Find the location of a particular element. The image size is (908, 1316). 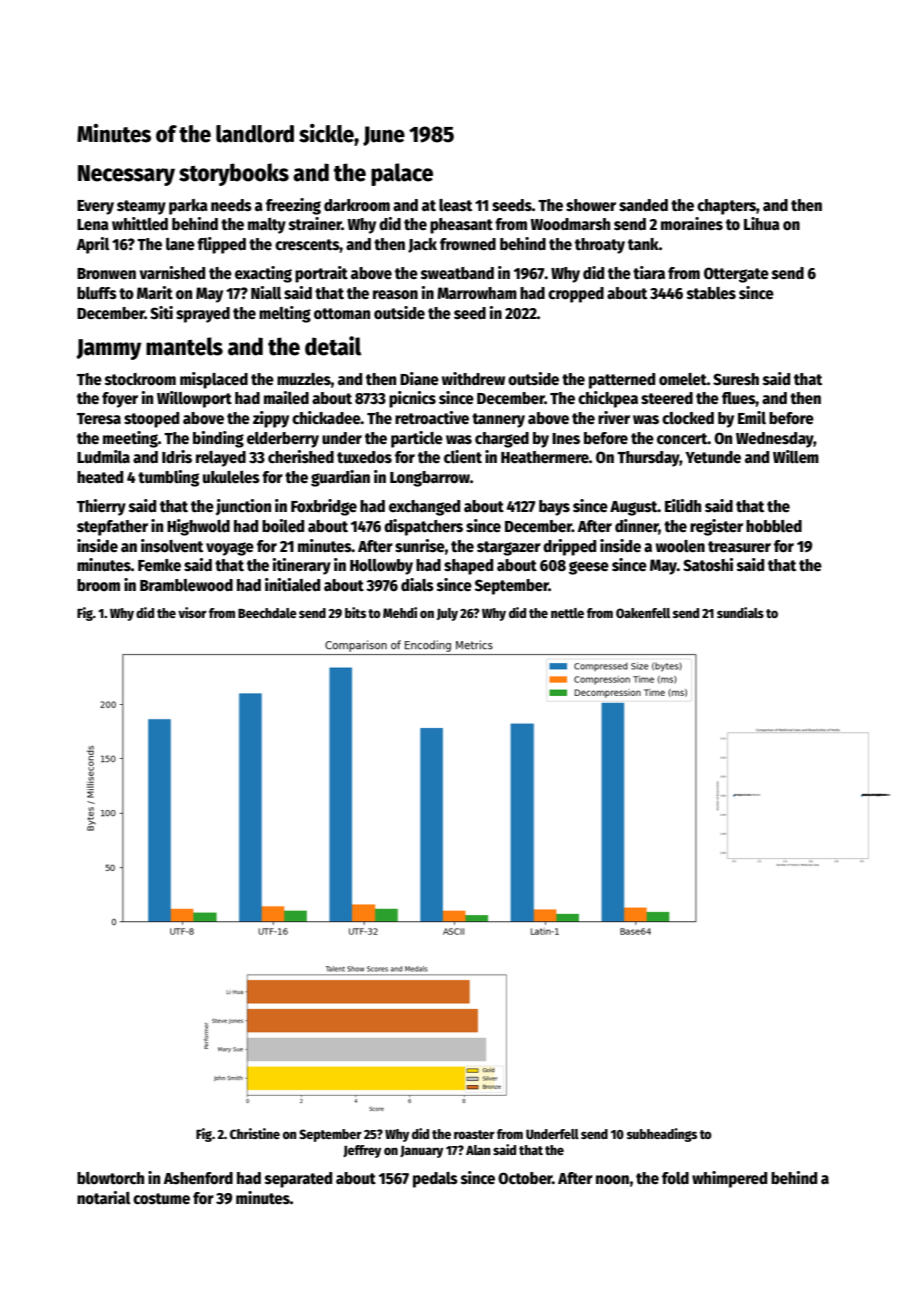

separated is located at coordinates (298, 1180).
